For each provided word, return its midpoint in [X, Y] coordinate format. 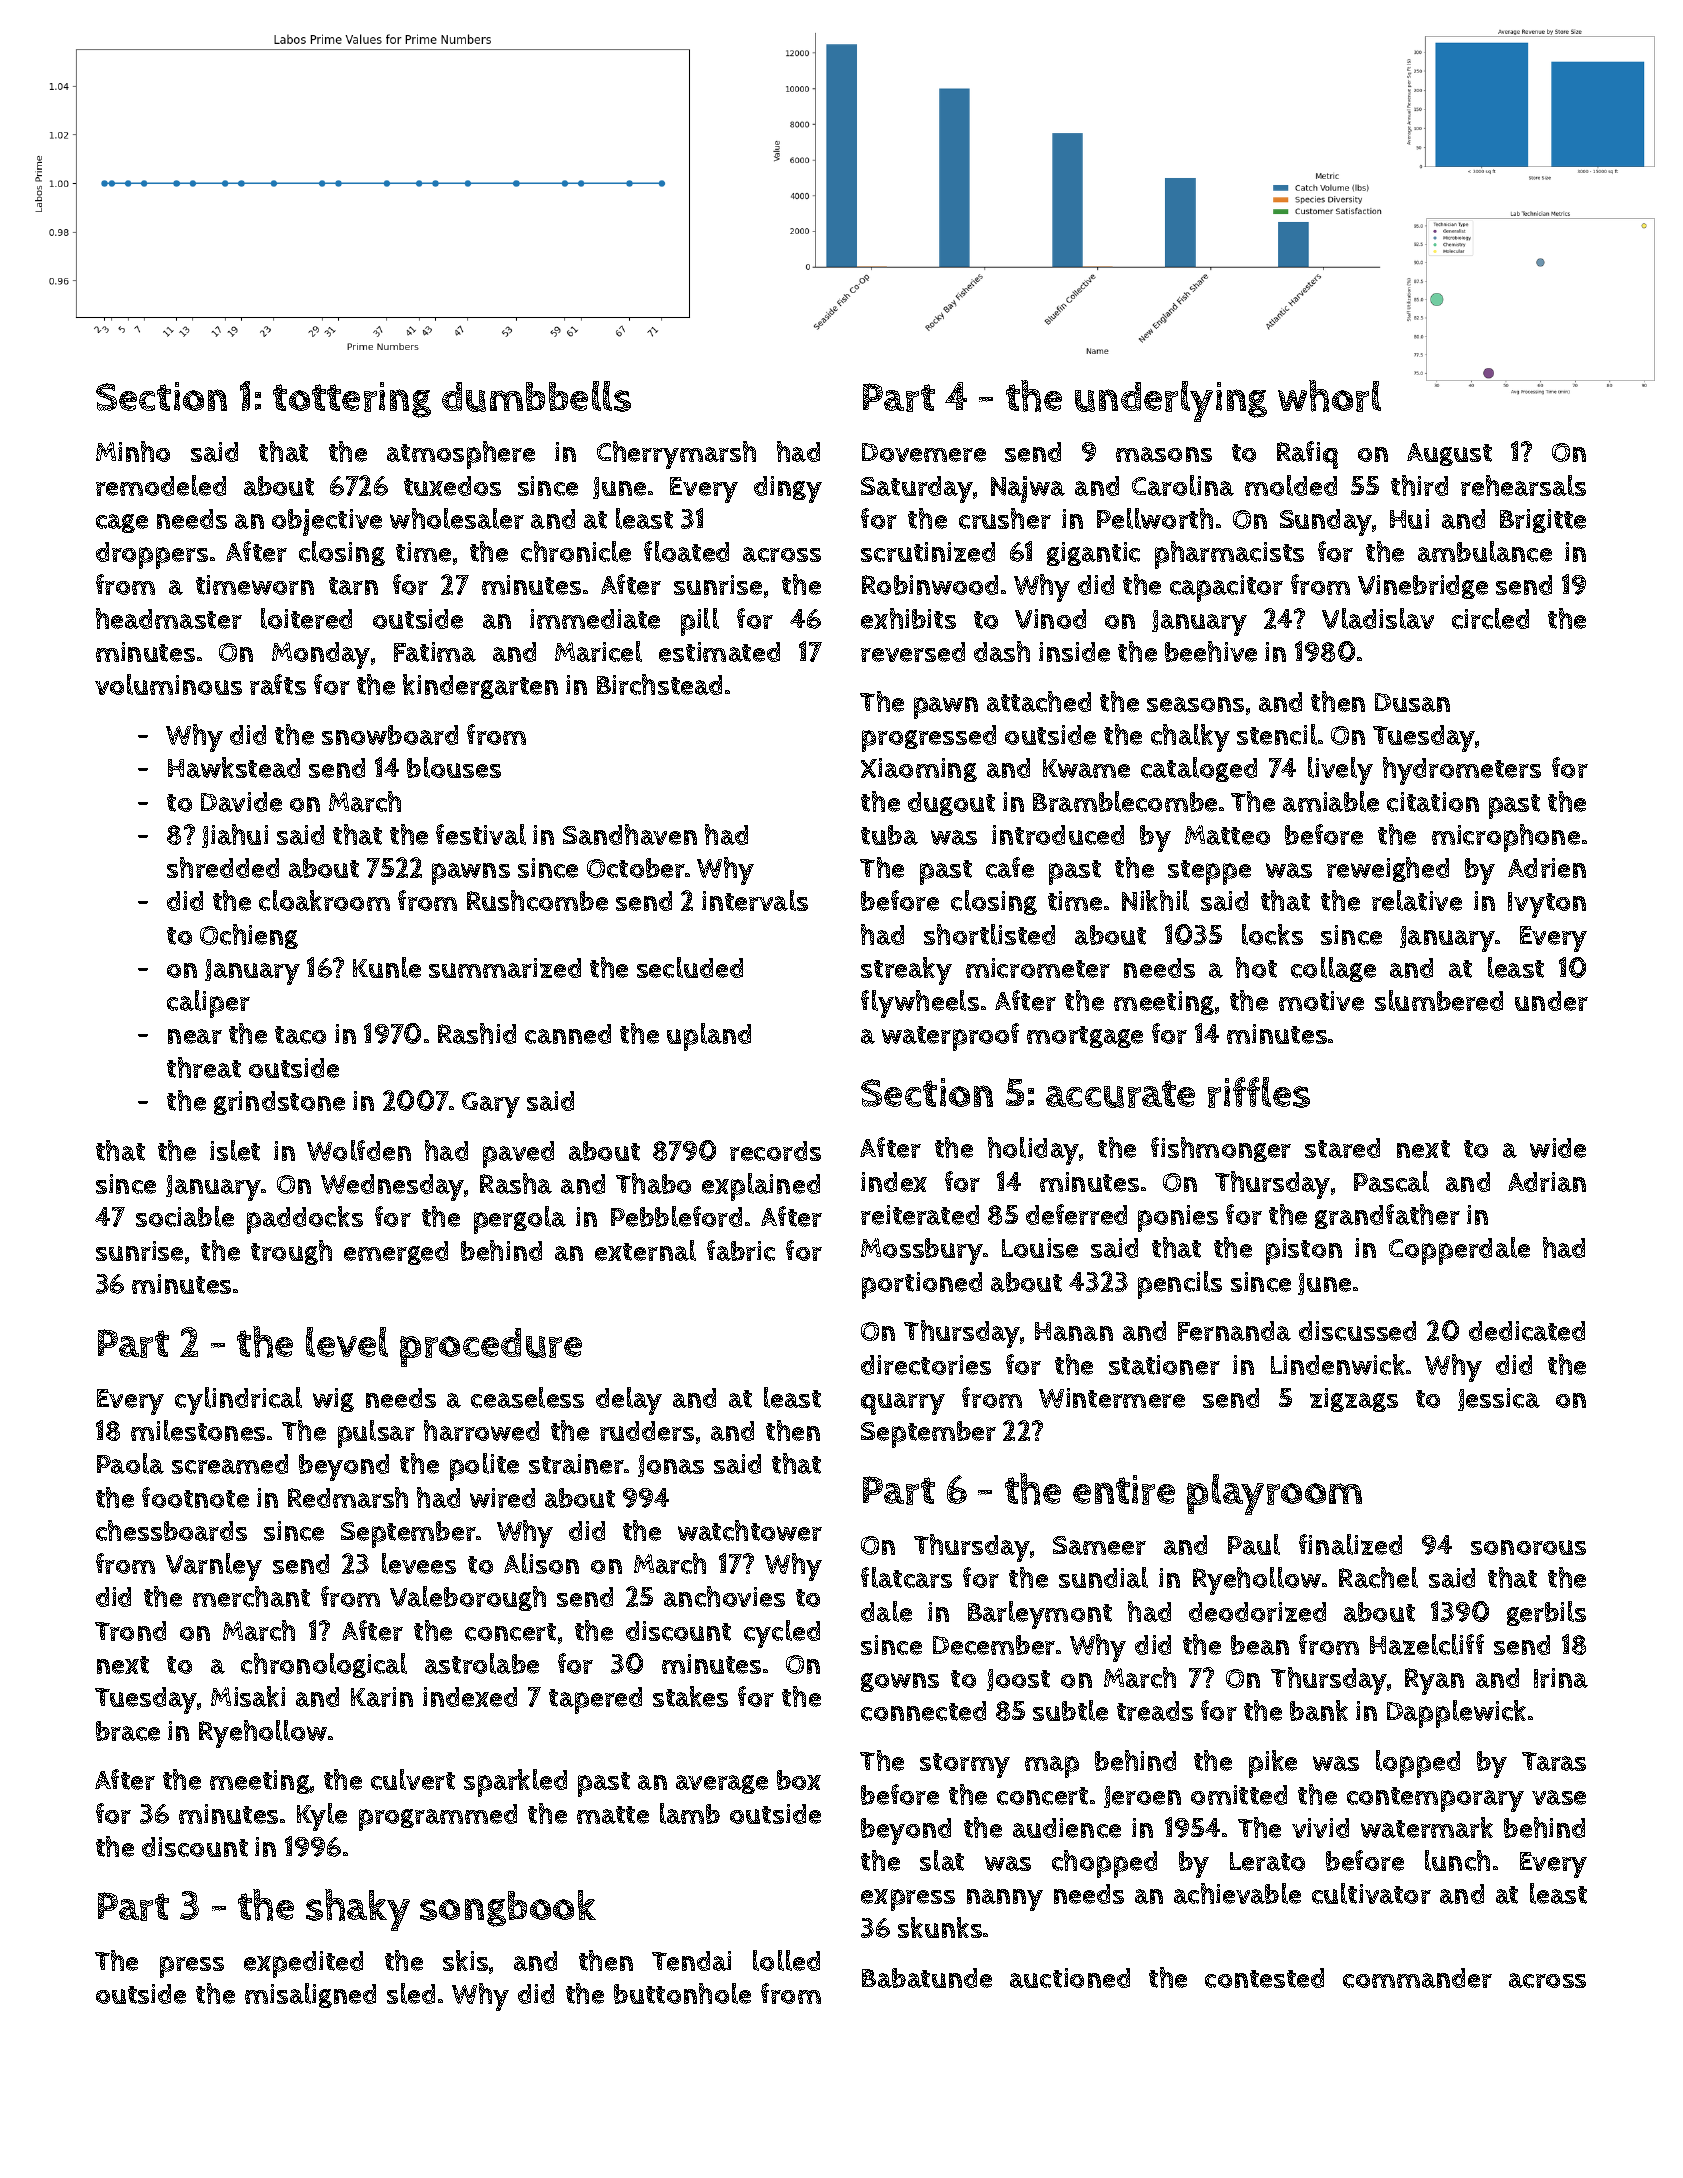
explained [761, 1187]
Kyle [322, 1817]
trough [291, 1252]
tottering [352, 400]
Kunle [387, 967]
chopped [1104, 1864]
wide [1558, 1148]
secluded [690, 967]
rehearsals [1523, 485]
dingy [788, 489]
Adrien [1547, 868]
